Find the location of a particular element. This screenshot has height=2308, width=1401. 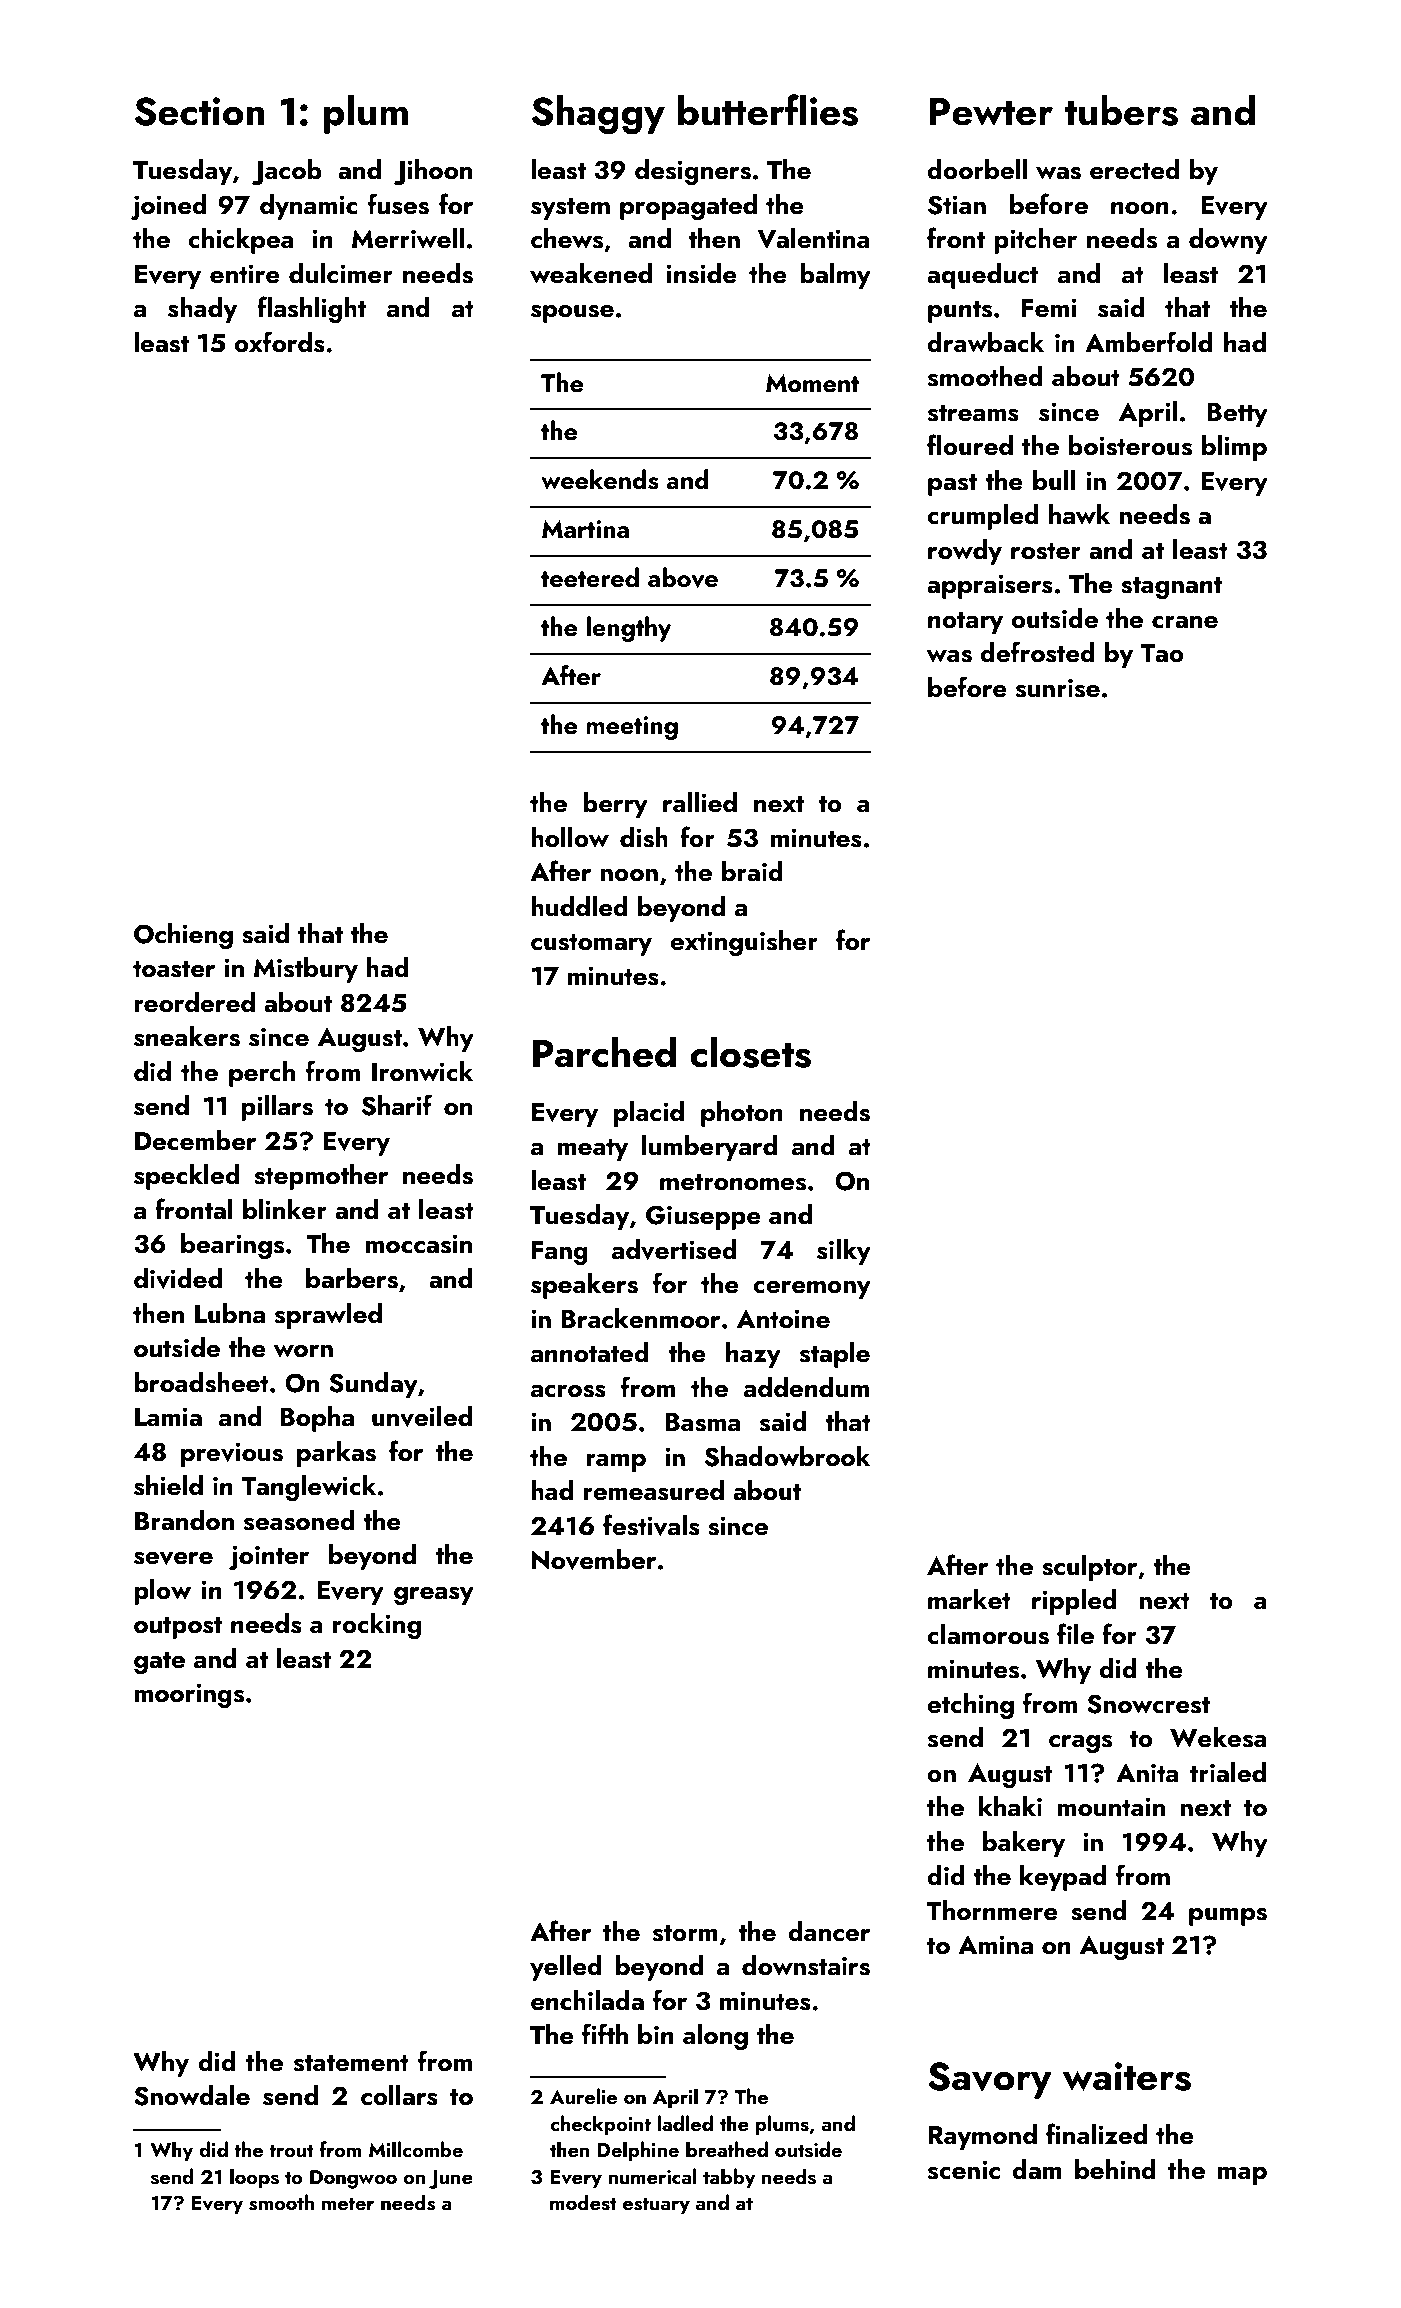

hollow is located at coordinates (570, 837).
